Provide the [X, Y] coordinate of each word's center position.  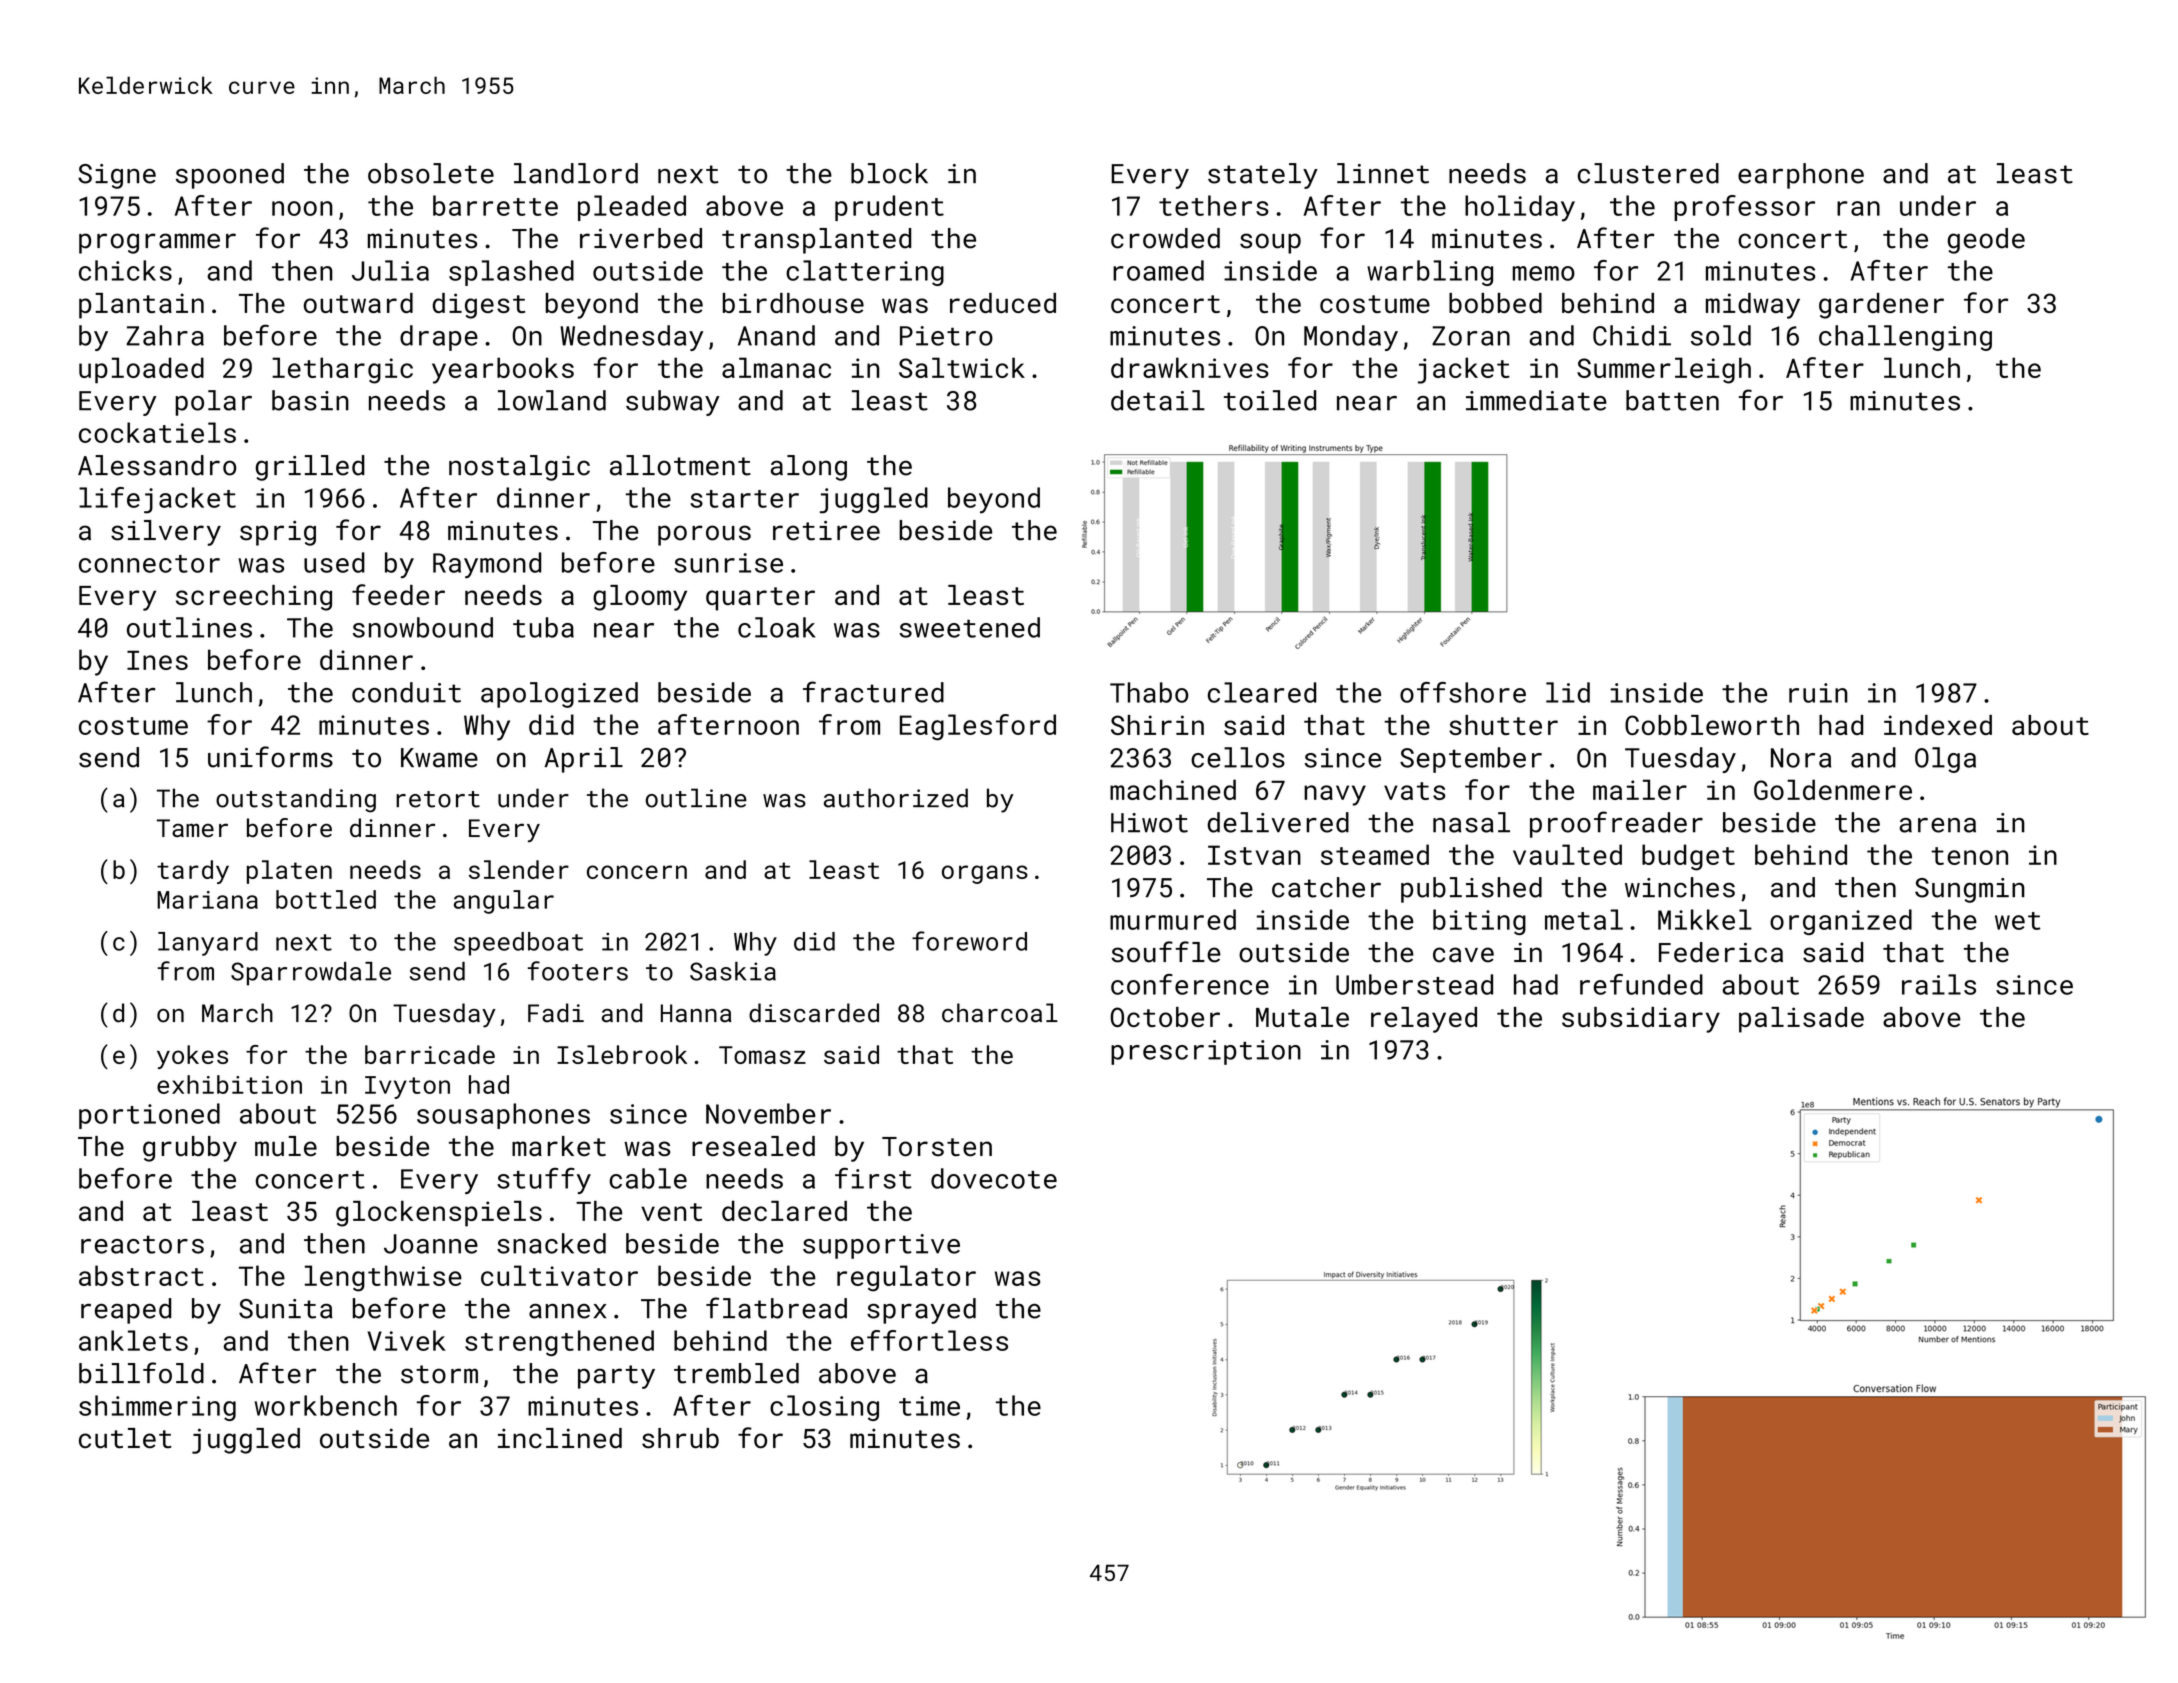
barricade [430, 1054]
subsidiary [1641, 1020]
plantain [141, 306]
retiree [826, 531]
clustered [1648, 173]
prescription [1206, 1052]
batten [1672, 400]
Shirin [1157, 725]
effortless [929, 1340]
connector [149, 564]
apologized [559, 695]
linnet [1383, 173]
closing [824, 1408]
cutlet [125, 1438]
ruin [1818, 693]
